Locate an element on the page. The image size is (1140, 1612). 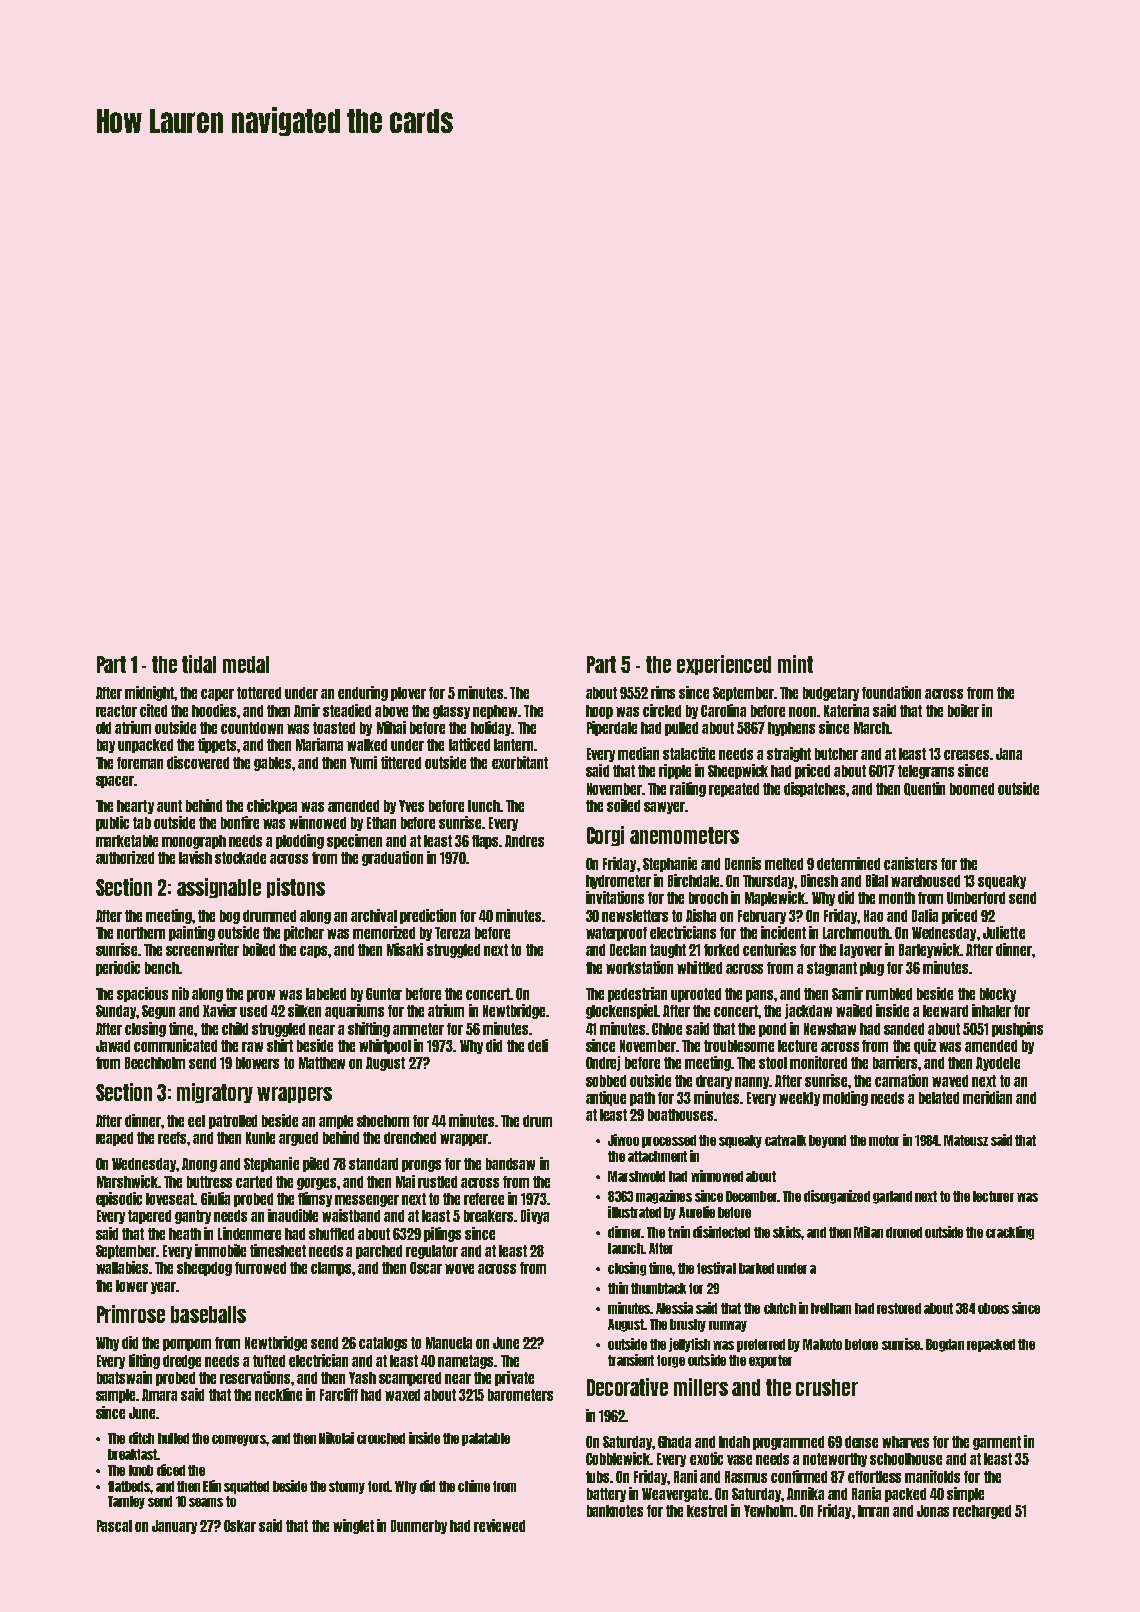
Sunday is located at coordinates (116, 1012).
